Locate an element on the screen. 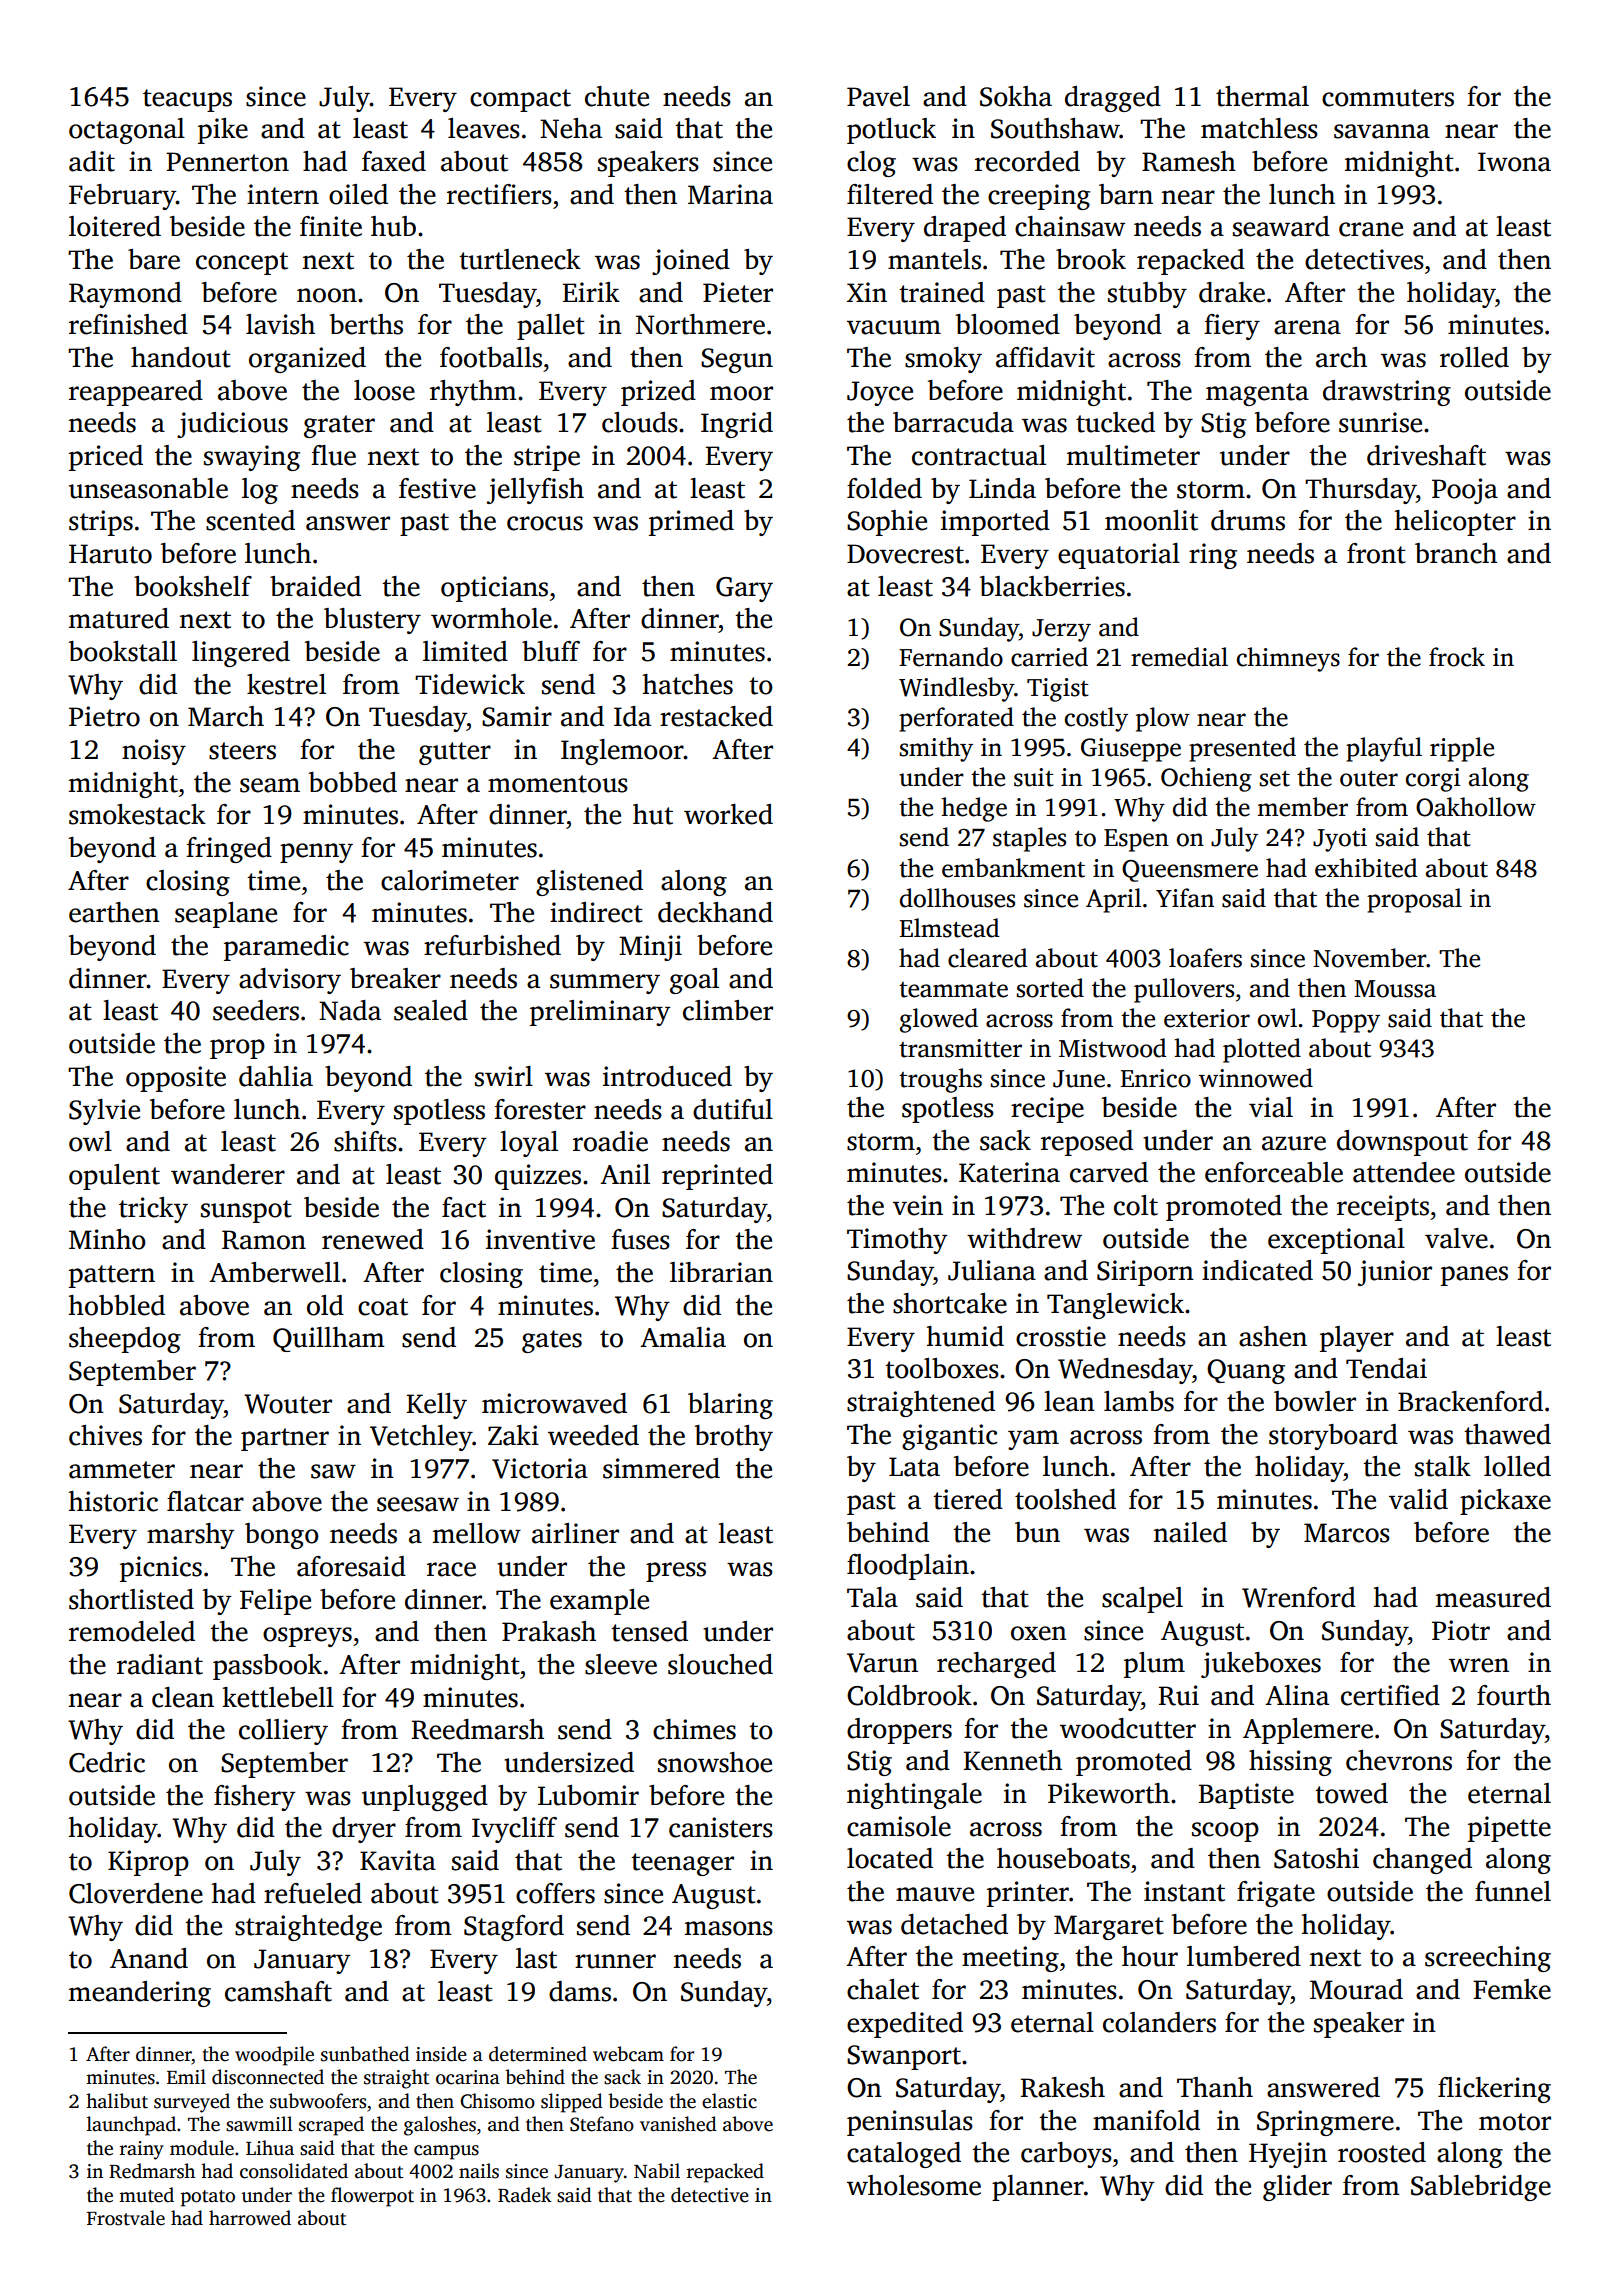 The width and height of the screenshot is (1620, 2292). harrowed is located at coordinates (250, 2218).
